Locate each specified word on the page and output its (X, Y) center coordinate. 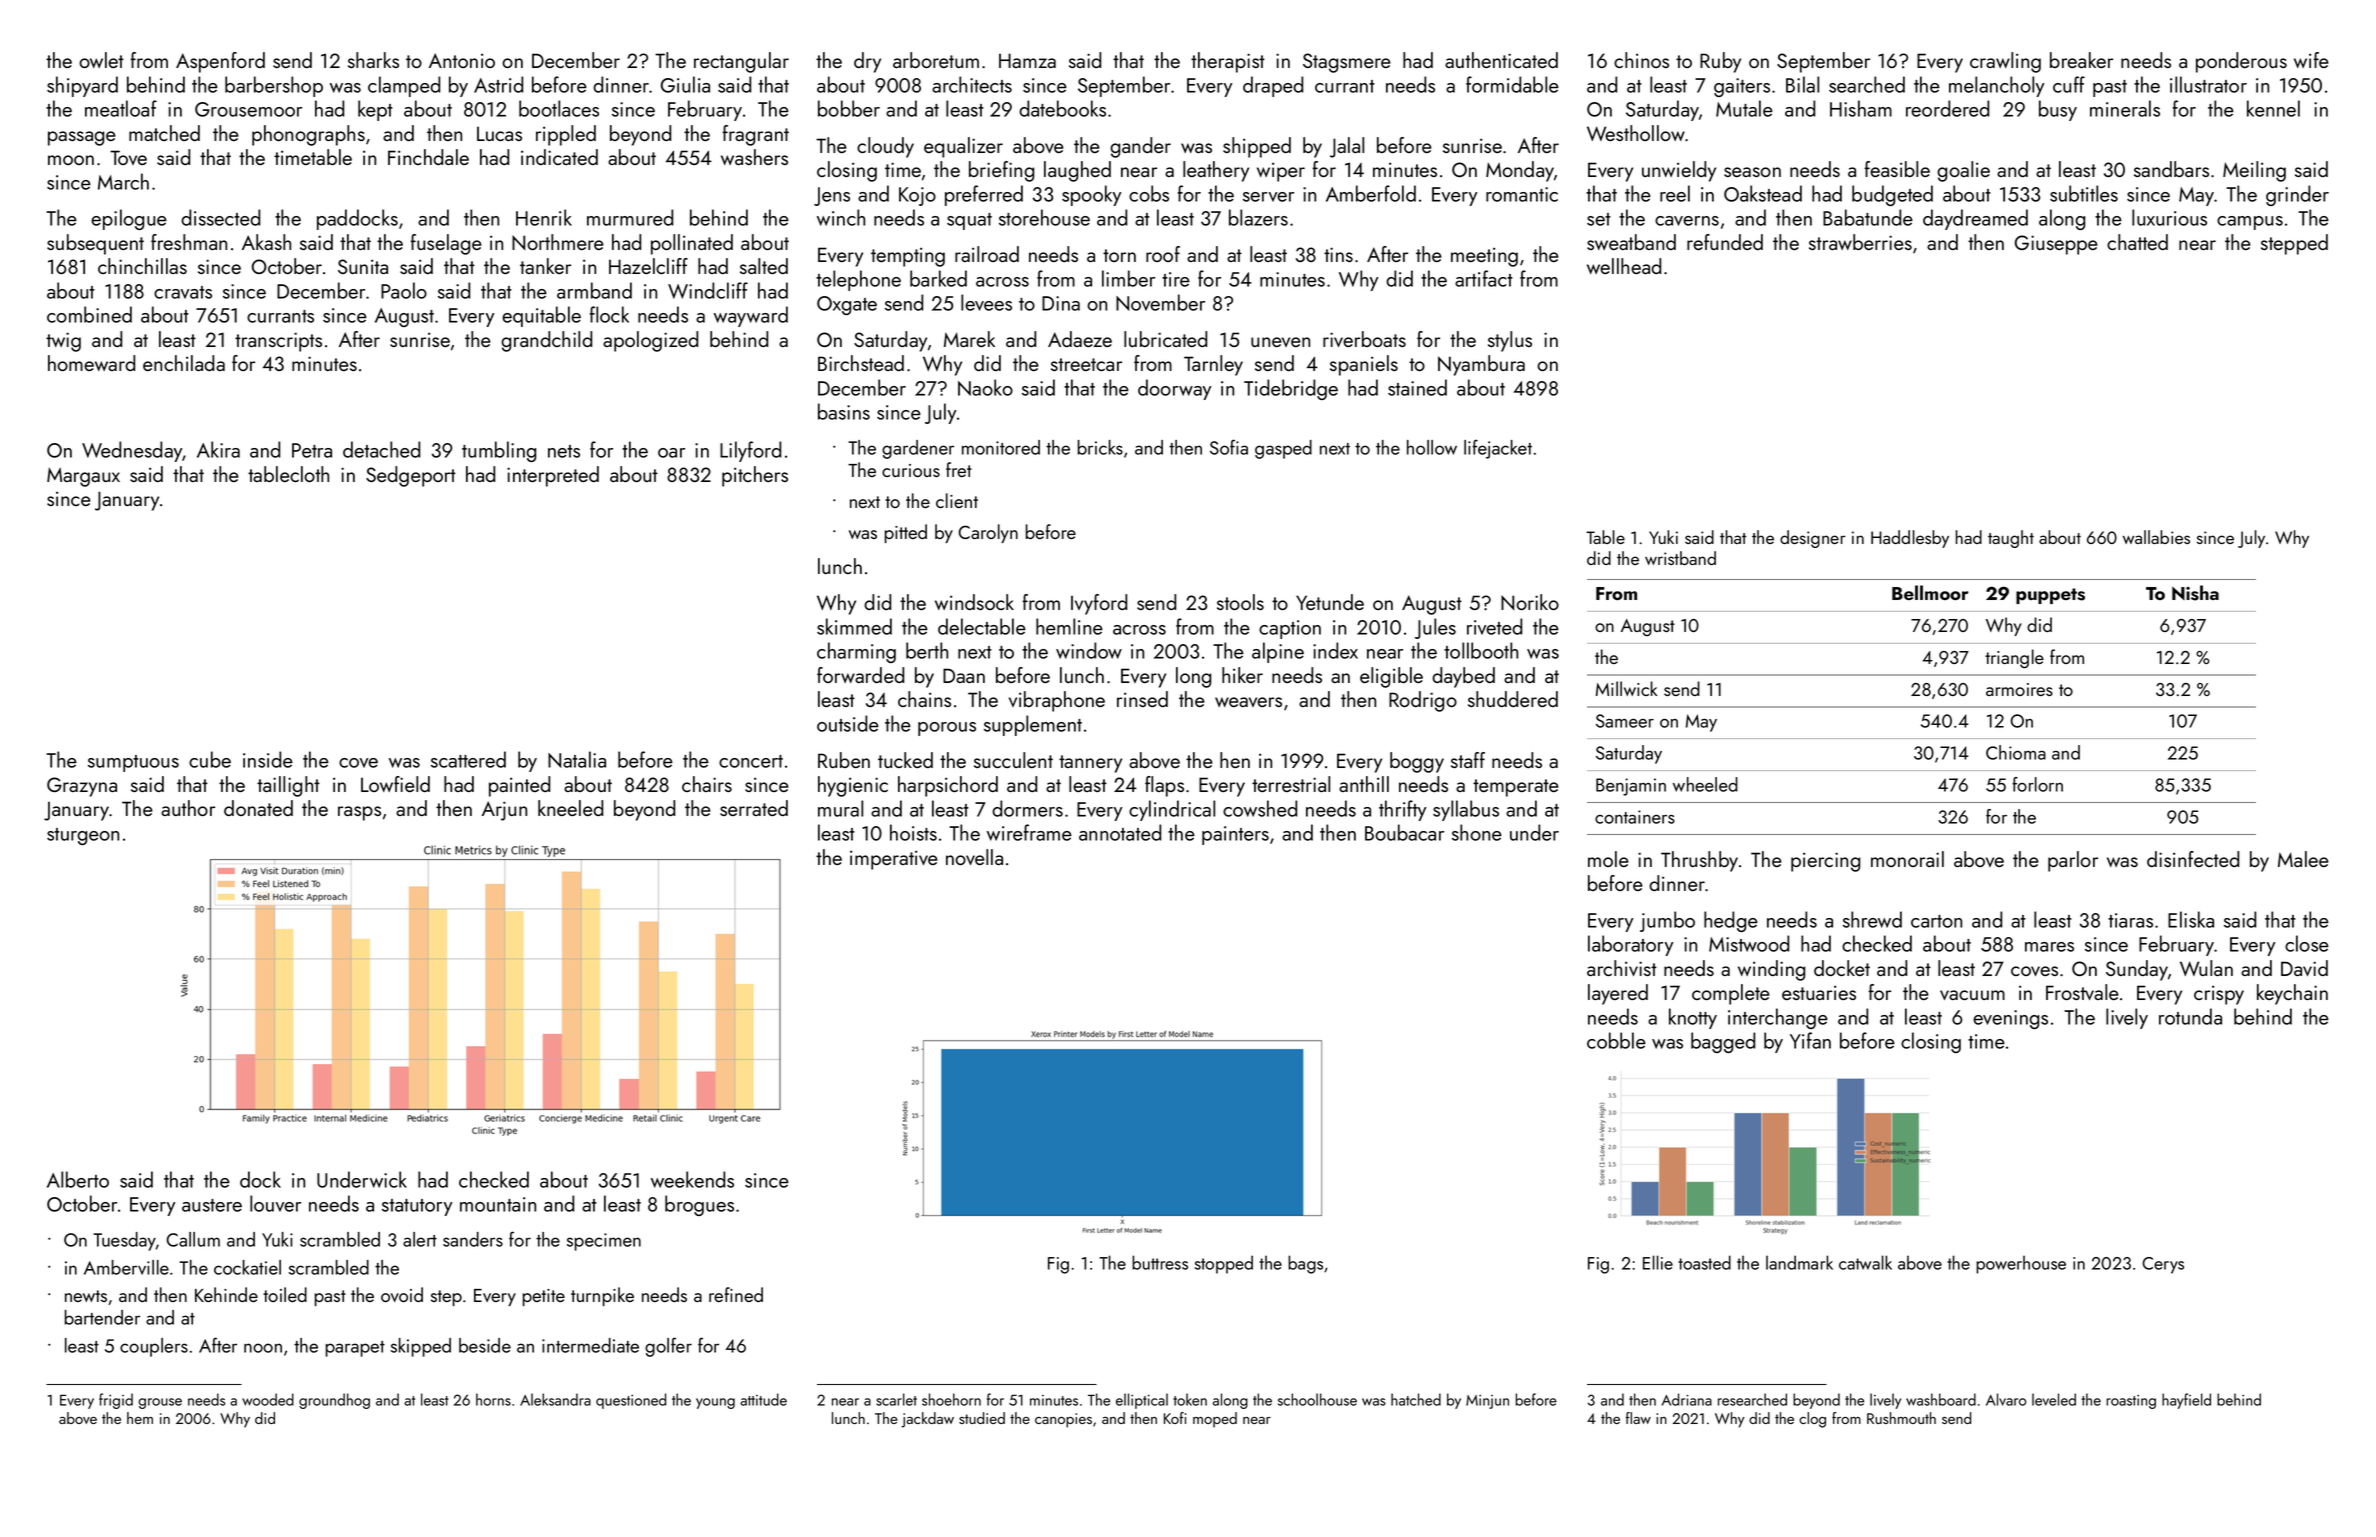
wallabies (2156, 537)
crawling (2005, 62)
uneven (1280, 342)
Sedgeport (411, 476)
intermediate (590, 1345)
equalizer (963, 147)
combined (89, 314)
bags (1305, 1264)
